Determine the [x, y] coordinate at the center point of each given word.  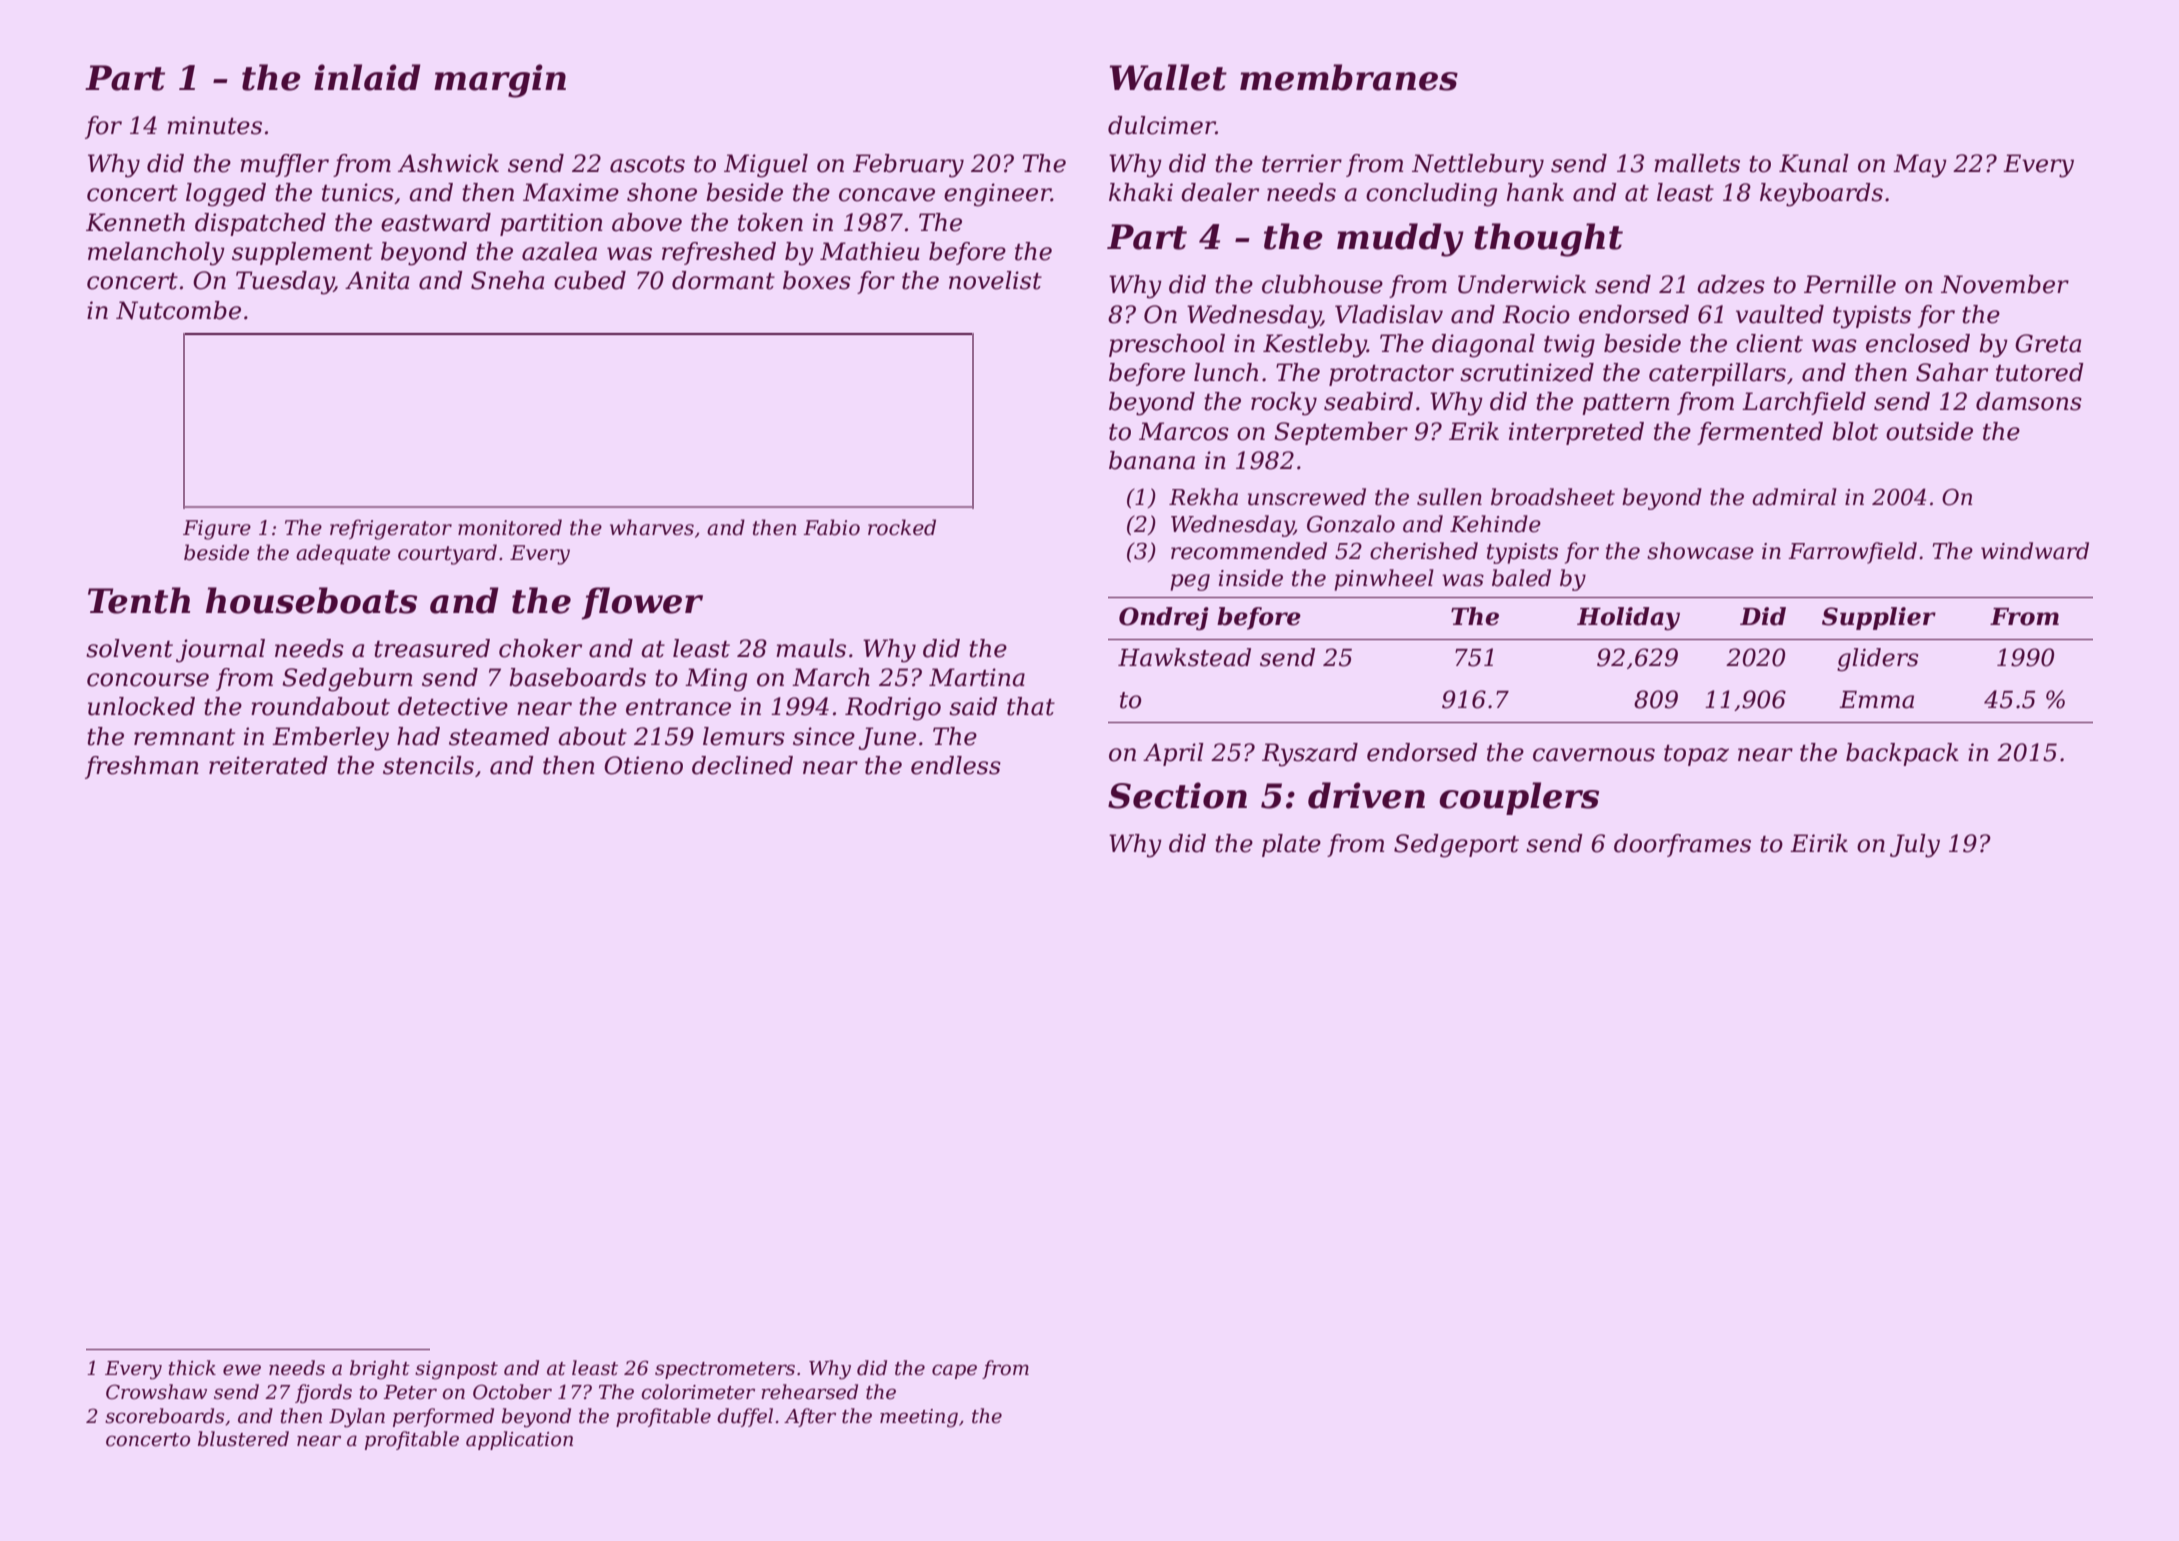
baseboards [577, 677]
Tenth [139, 600]
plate [1291, 845]
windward [2035, 551]
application [519, 1440]
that [1031, 706]
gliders [1877, 660]
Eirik [1819, 843]
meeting [919, 1418]
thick [192, 1368]
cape [954, 1371]
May [1920, 166]
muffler [284, 165]
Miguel [766, 166]
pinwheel [1384, 580]
